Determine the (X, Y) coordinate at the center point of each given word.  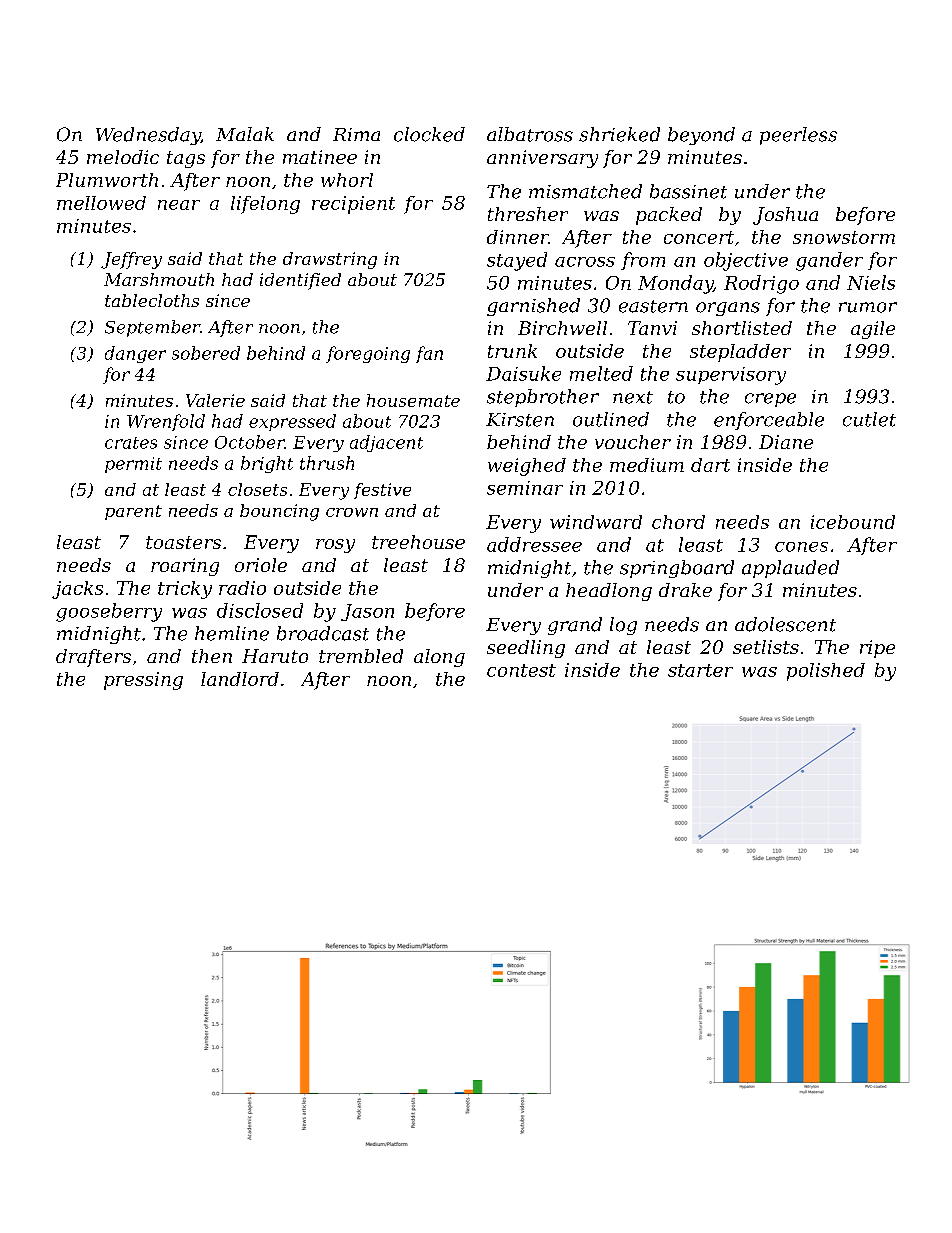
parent (133, 512)
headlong (609, 592)
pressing (143, 681)
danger (135, 354)
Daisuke (523, 373)
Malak (245, 134)
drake (685, 590)
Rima (356, 134)
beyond (701, 136)
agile (873, 330)
